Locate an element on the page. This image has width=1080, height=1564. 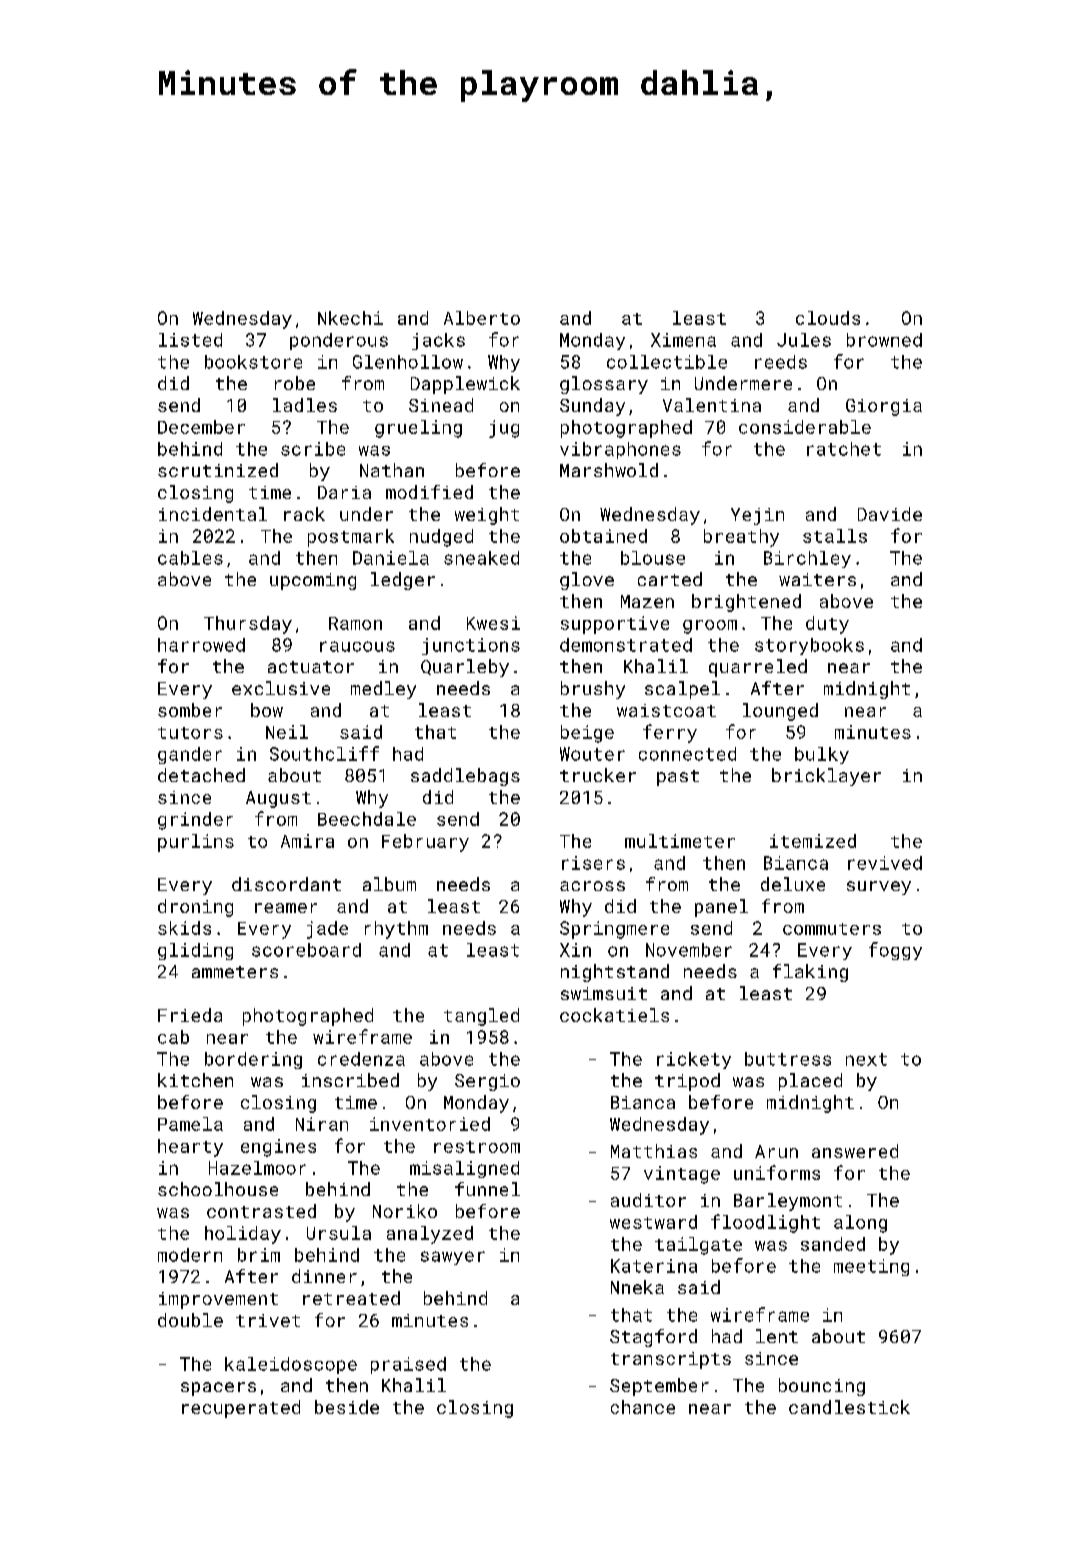
Nneka is located at coordinates (637, 1287).
